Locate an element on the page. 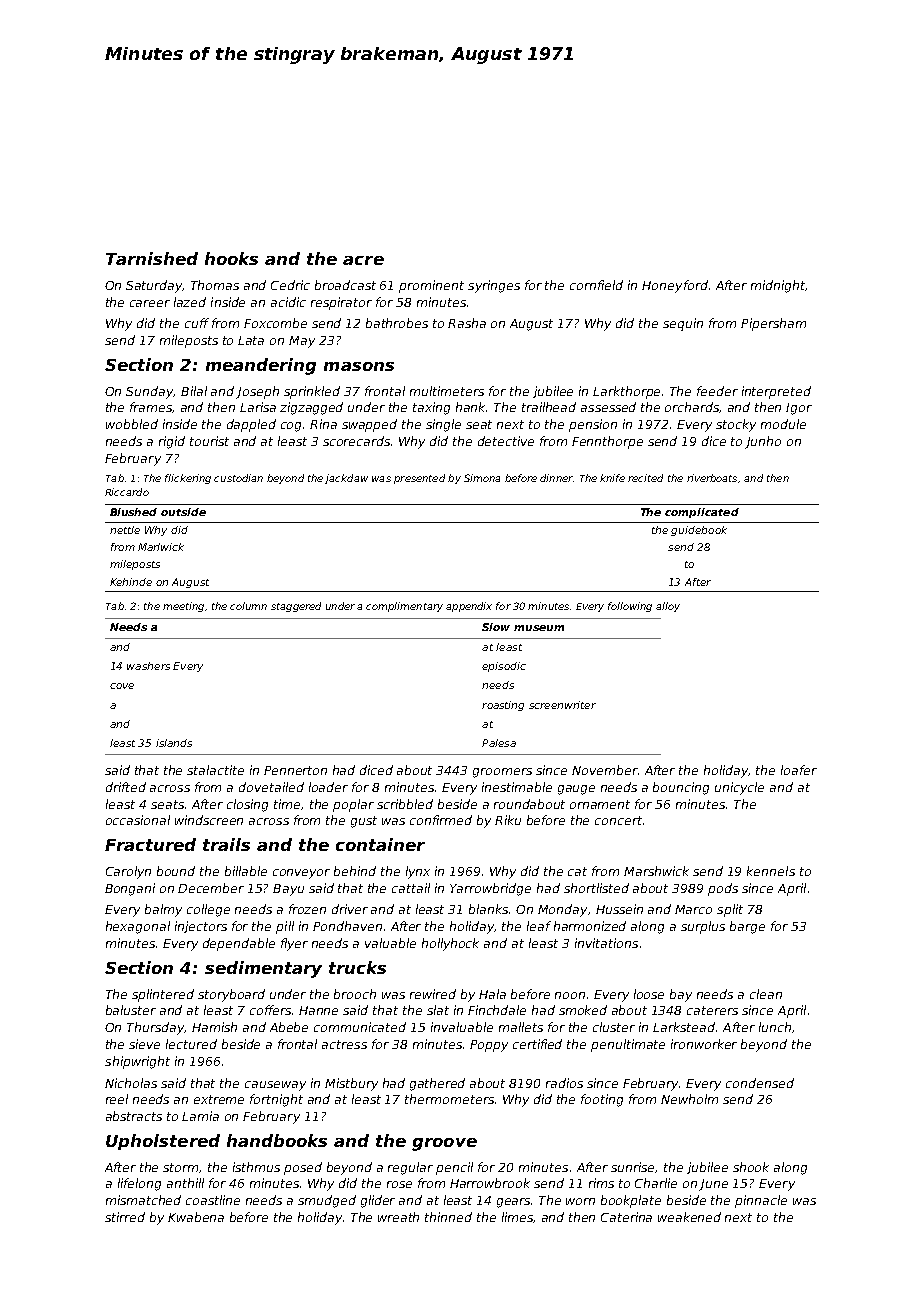 This page has height=1308, width=924. museum is located at coordinates (539, 628).
